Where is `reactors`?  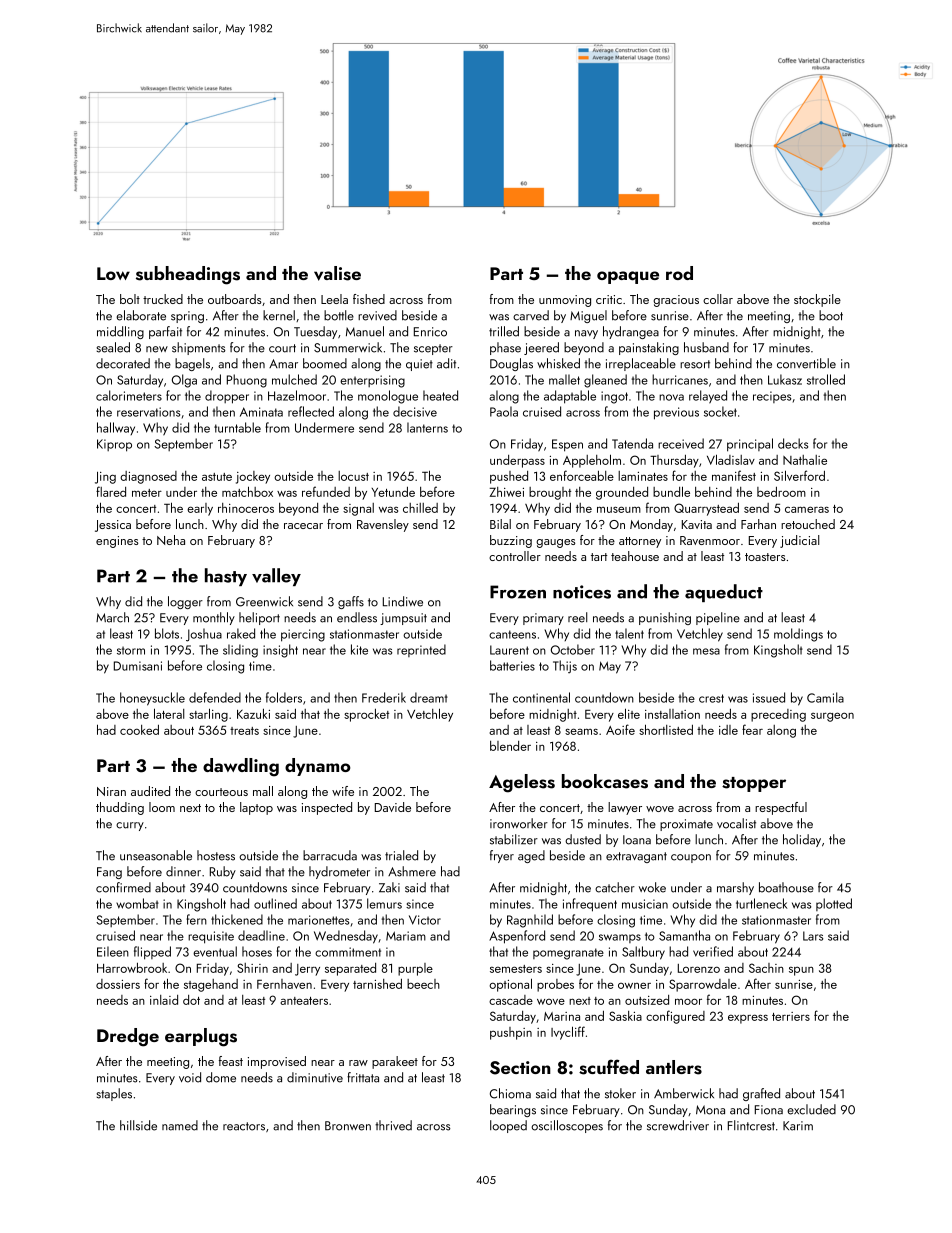 reactors is located at coordinates (244, 1126).
